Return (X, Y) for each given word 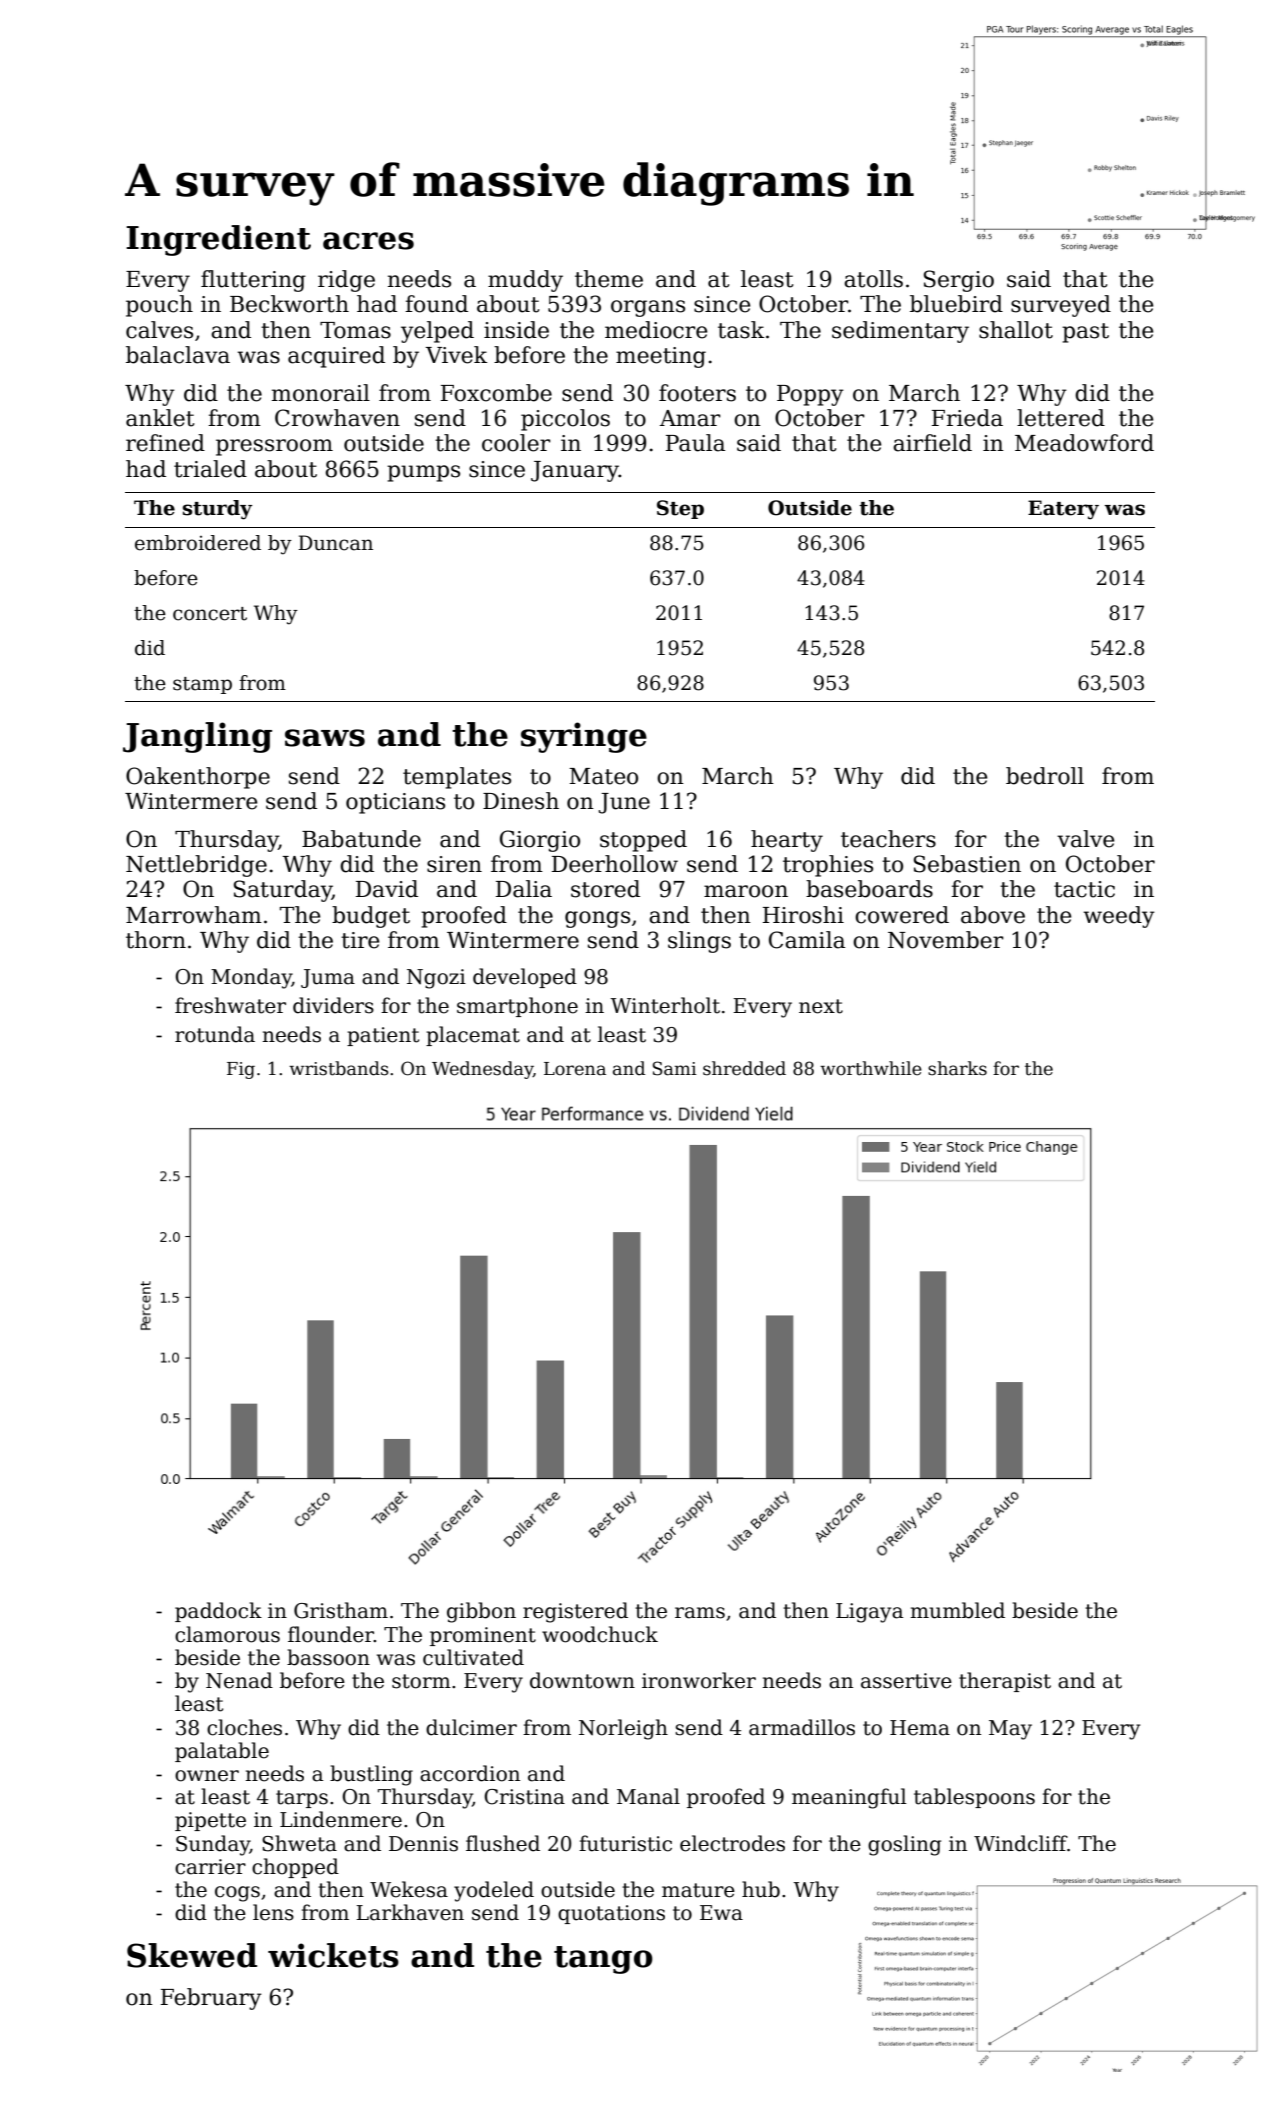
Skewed (192, 1955)
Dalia (524, 889)
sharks (957, 1068)
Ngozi (436, 979)
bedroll (1045, 776)
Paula (695, 443)
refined (165, 443)
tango (603, 1960)
